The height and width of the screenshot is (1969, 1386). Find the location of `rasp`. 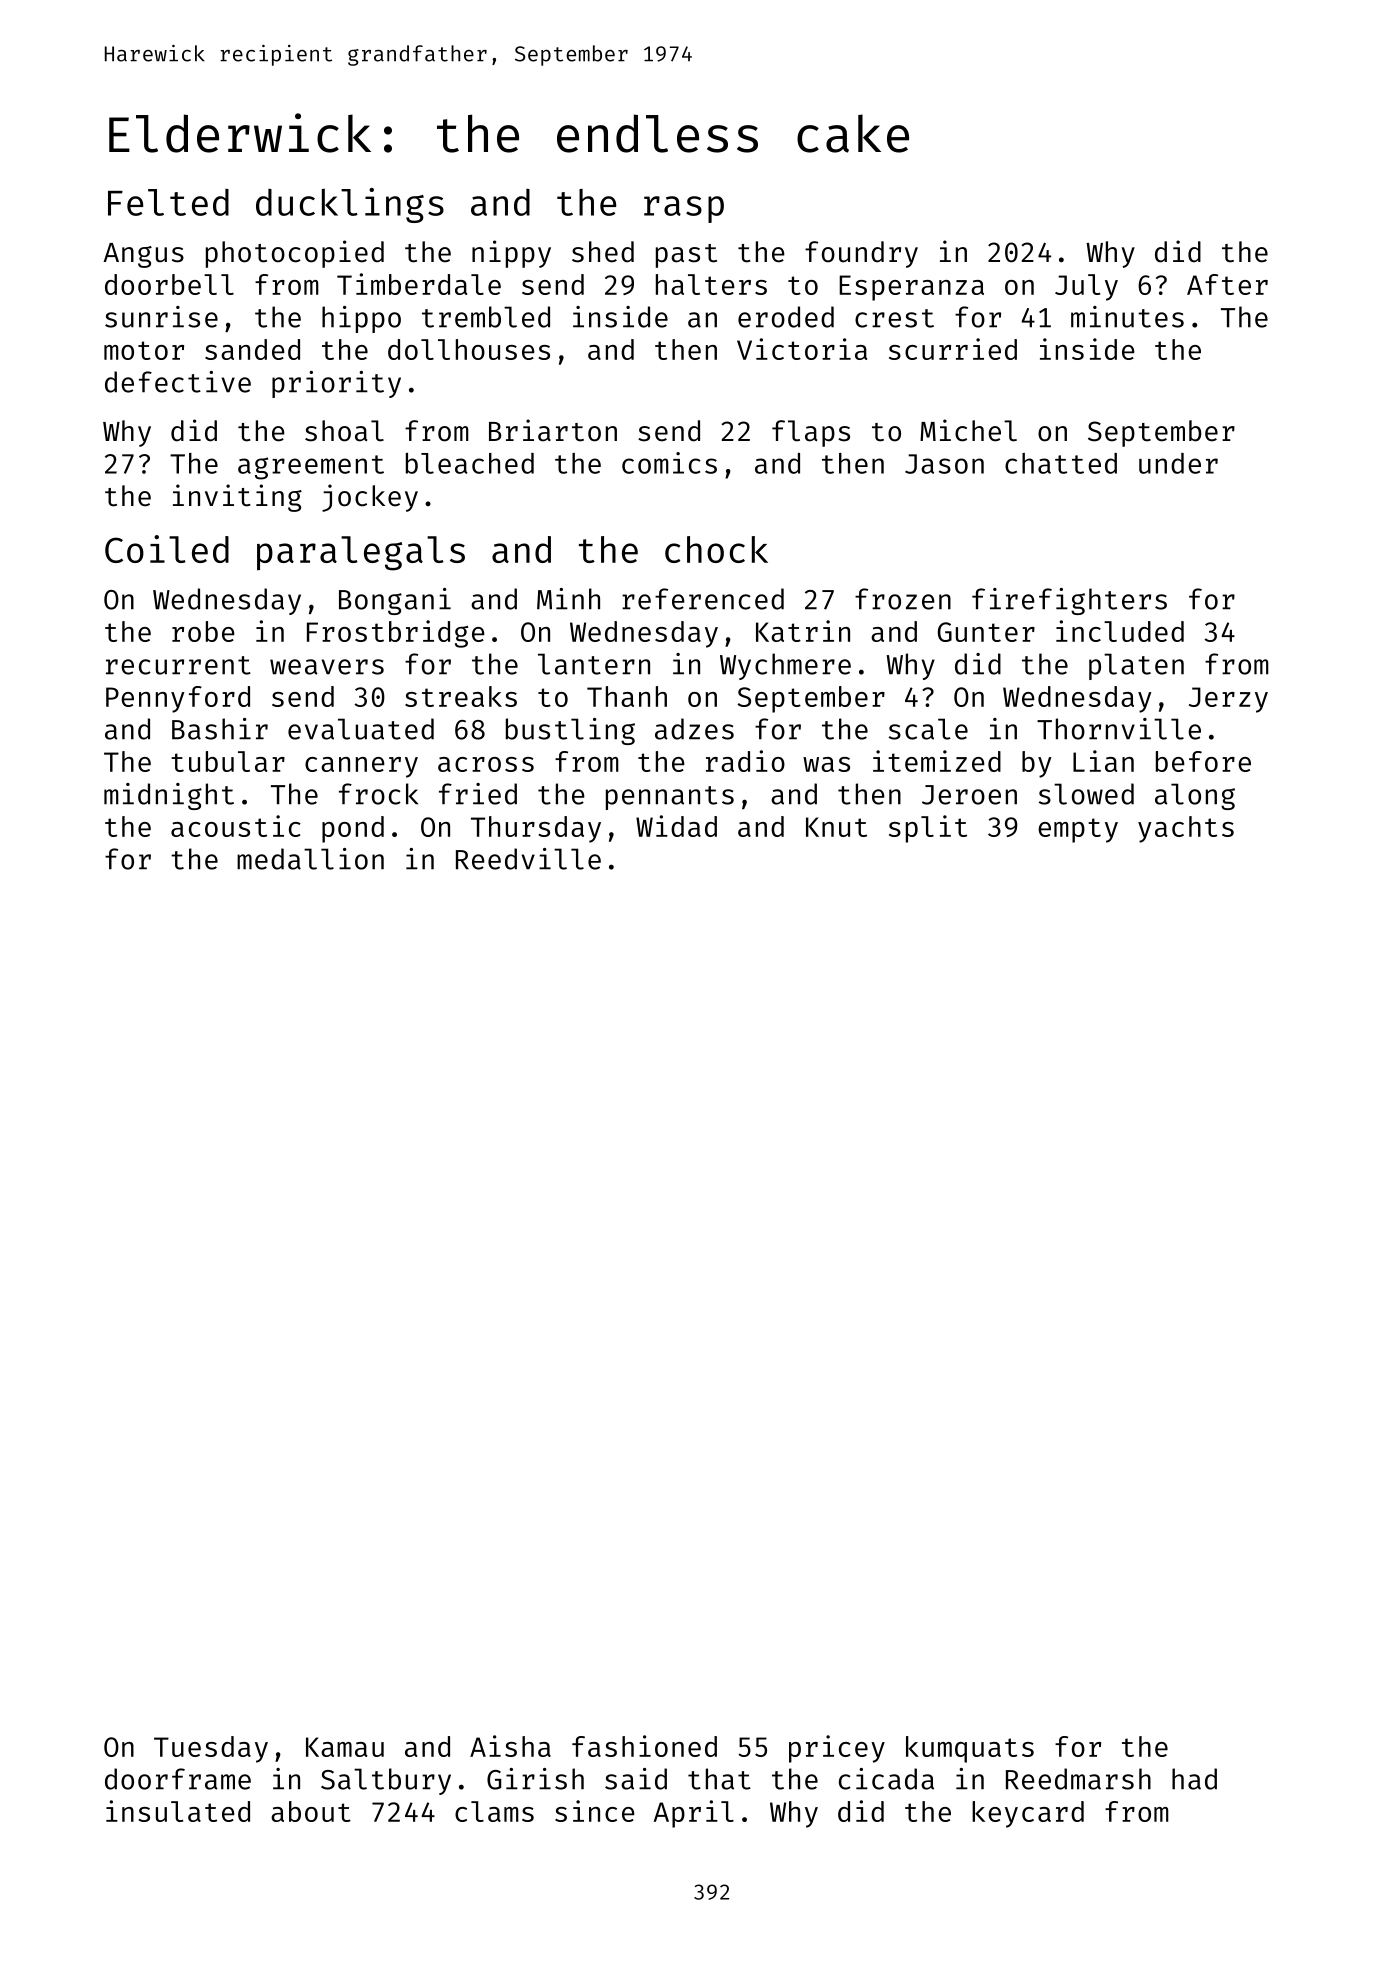

rasp is located at coordinates (684, 209).
